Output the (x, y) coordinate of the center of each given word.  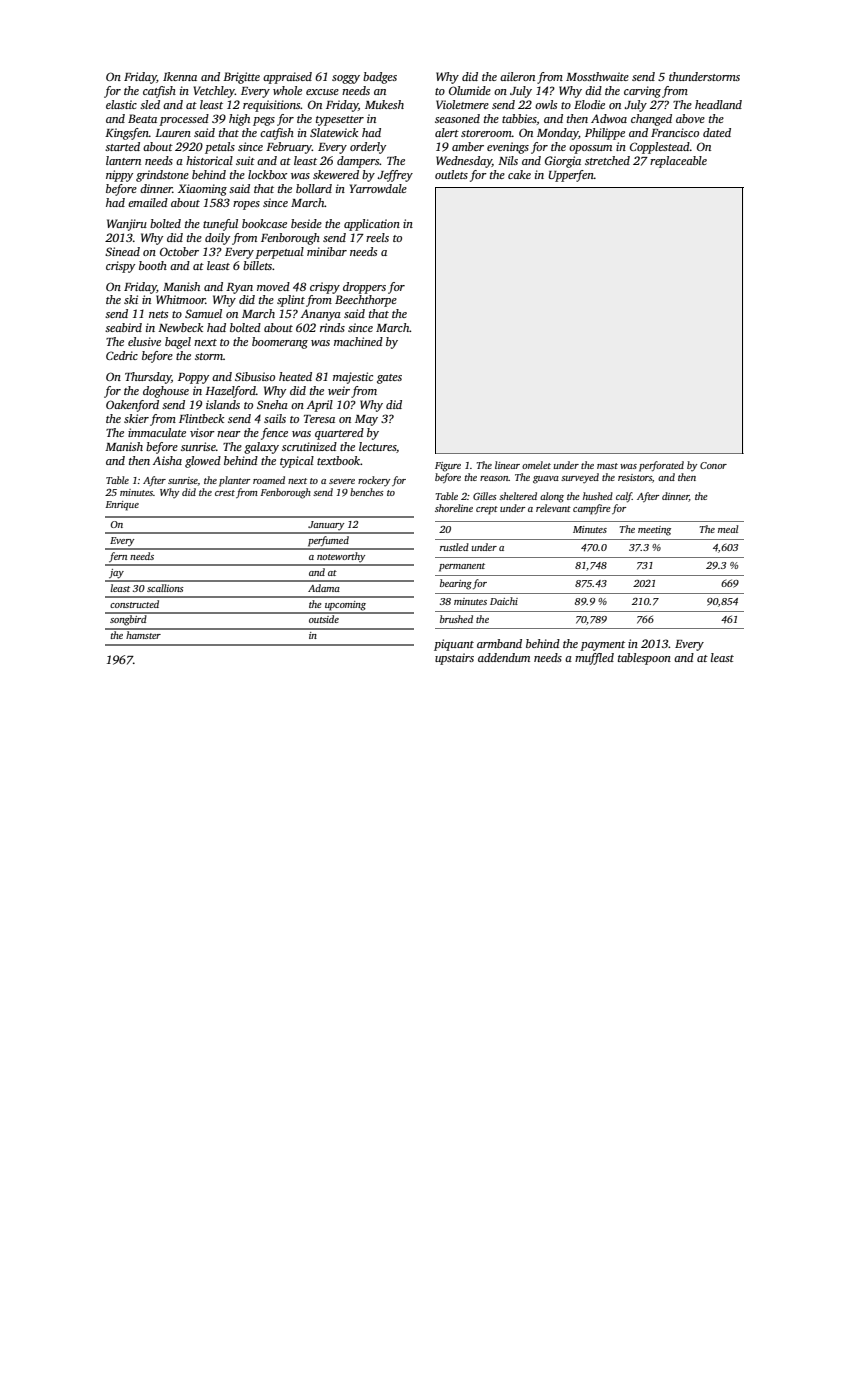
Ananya (321, 315)
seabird (123, 327)
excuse (322, 92)
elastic (121, 104)
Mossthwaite (597, 76)
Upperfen (571, 176)
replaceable (678, 162)
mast (607, 466)
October (179, 251)
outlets (451, 174)
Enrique (122, 506)
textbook (339, 460)
